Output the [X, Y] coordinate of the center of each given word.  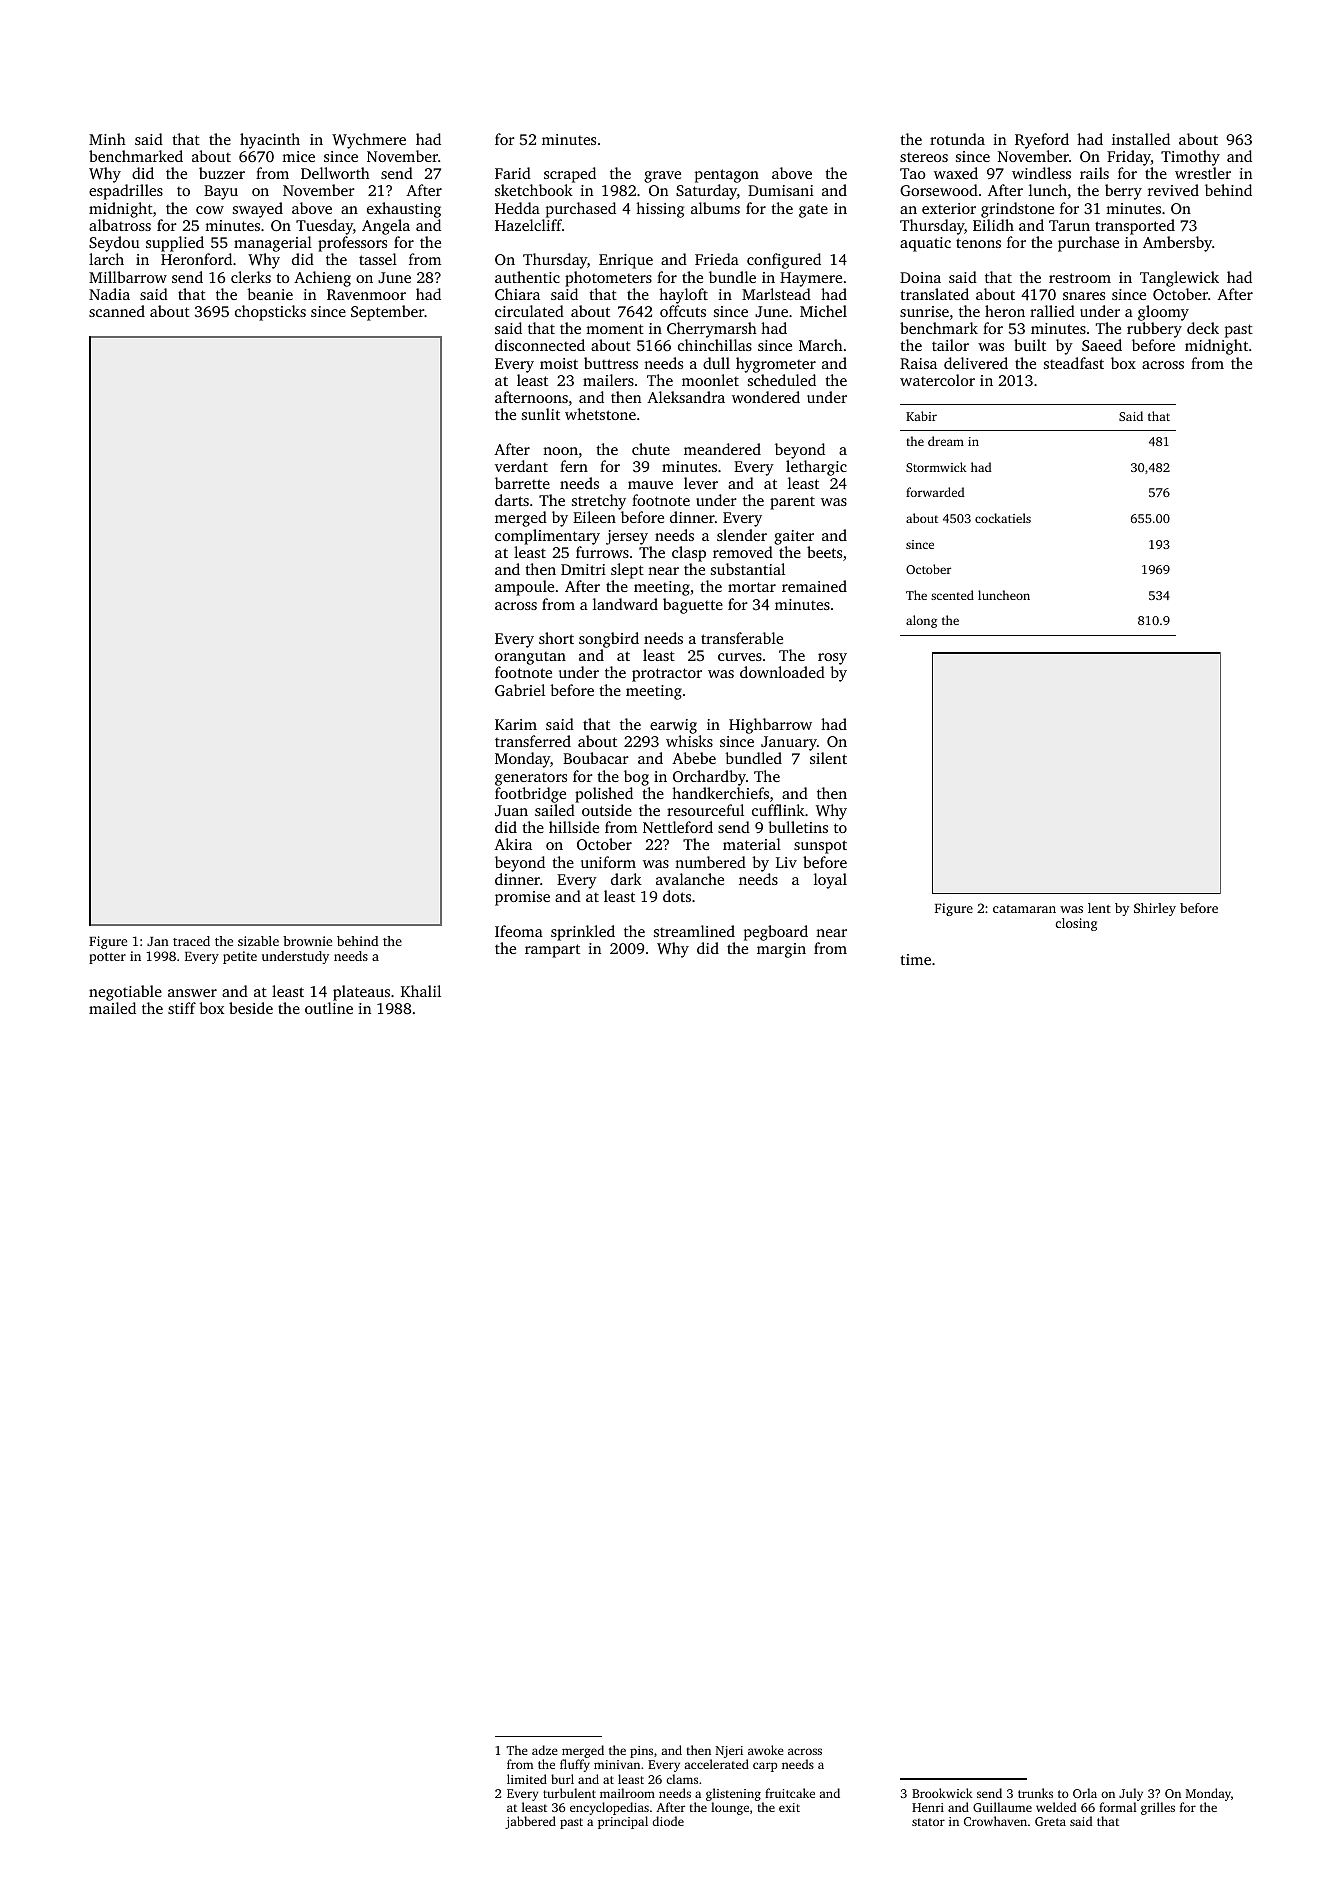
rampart [552, 951]
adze [545, 1750]
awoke [766, 1750]
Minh [107, 139]
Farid [513, 173]
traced [191, 941]
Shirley [1155, 909]
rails [1094, 173]
